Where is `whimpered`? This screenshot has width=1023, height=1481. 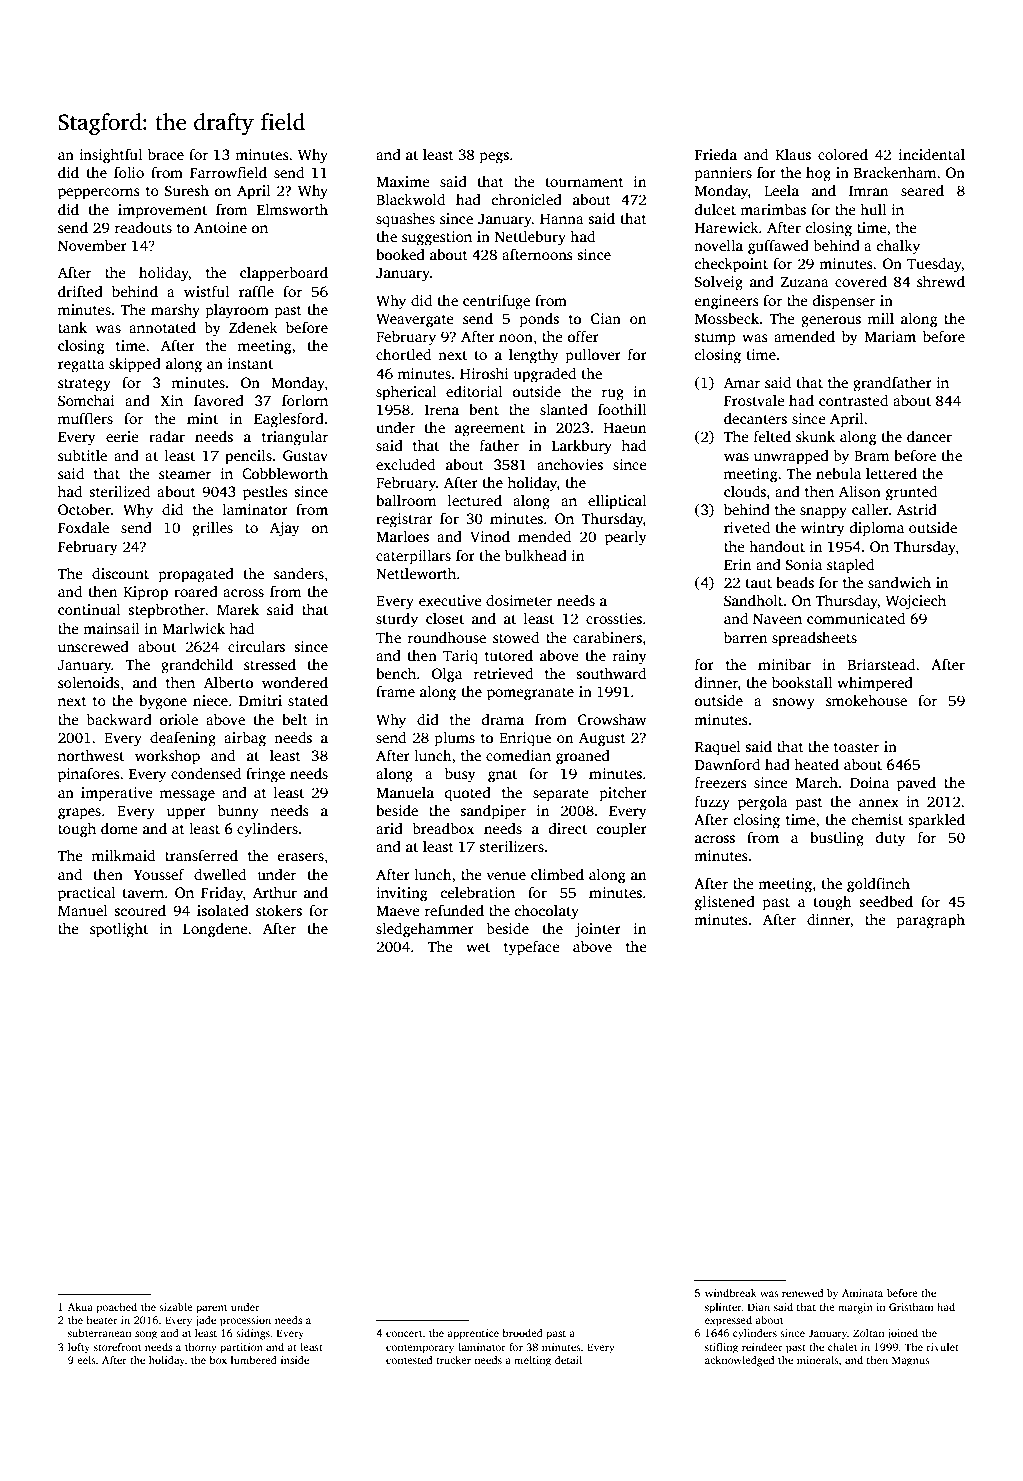
whimpered is located at coordinates (875, 684).
